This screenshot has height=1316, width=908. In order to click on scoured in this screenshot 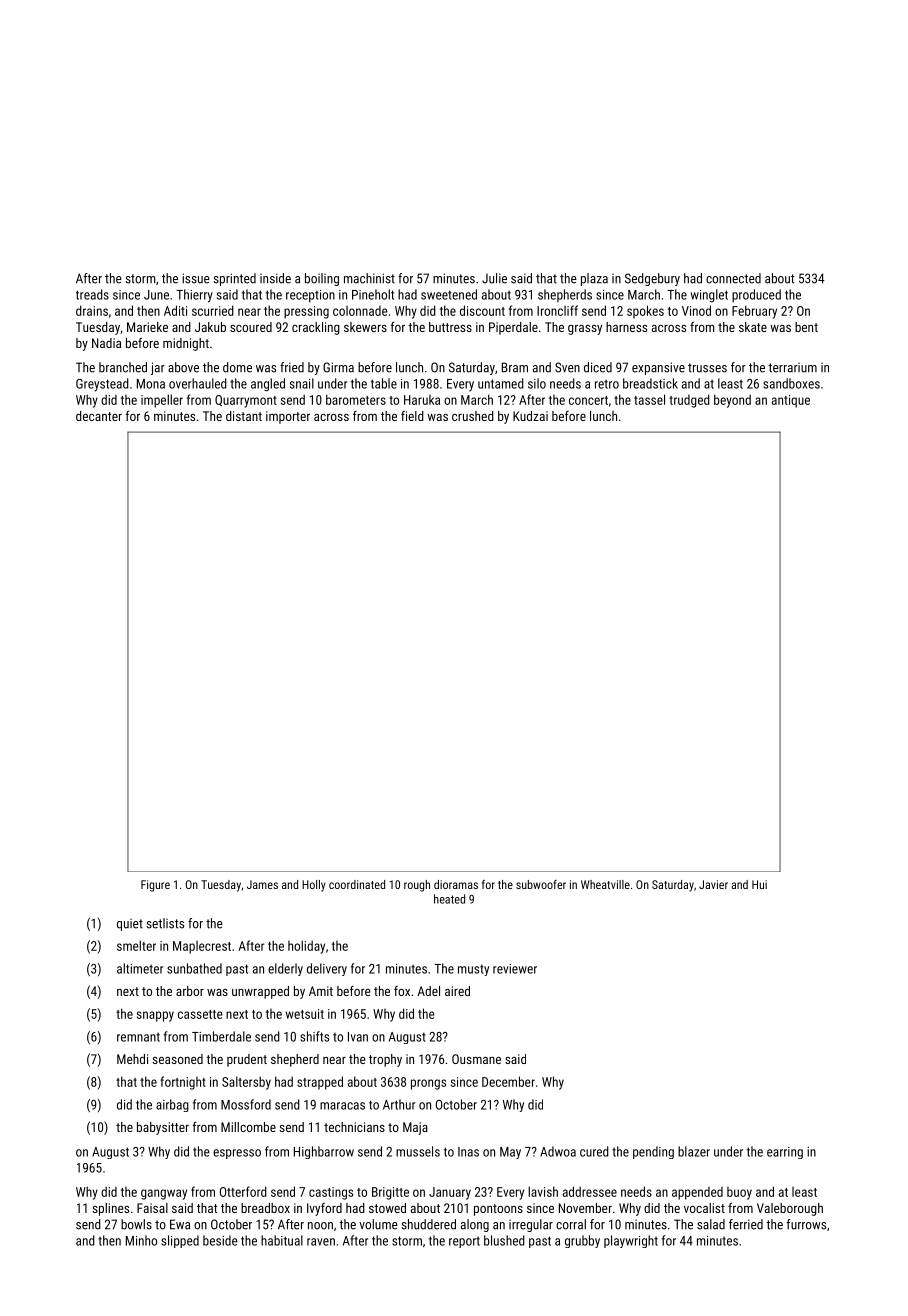, I will do `click(251, 327)`.
